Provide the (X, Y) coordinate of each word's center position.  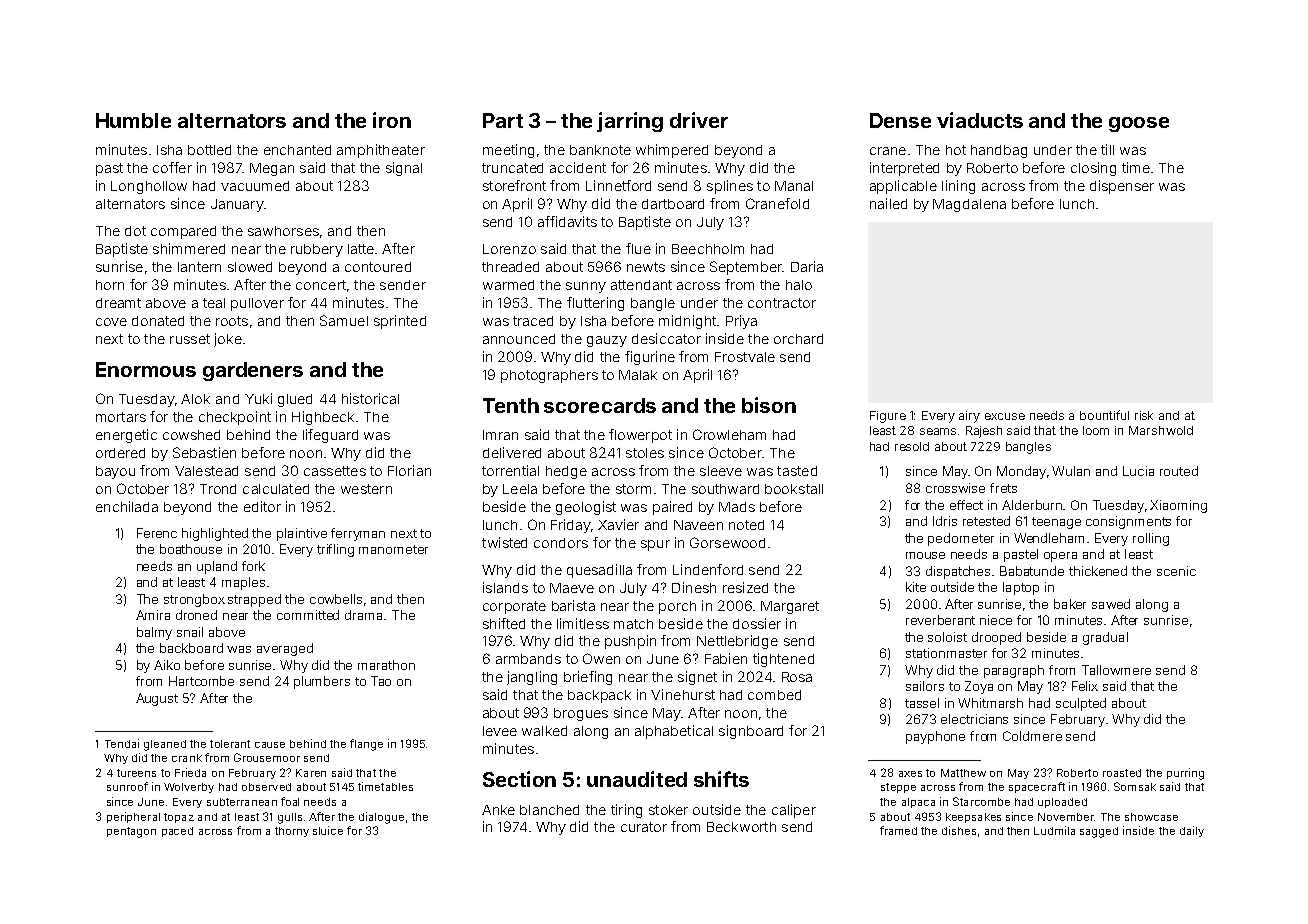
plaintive (302, 534)
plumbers (322, 682)
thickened (1098, 571)
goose (1139, 124)
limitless (583, 623)
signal (404, 169)
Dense (900, 120)
